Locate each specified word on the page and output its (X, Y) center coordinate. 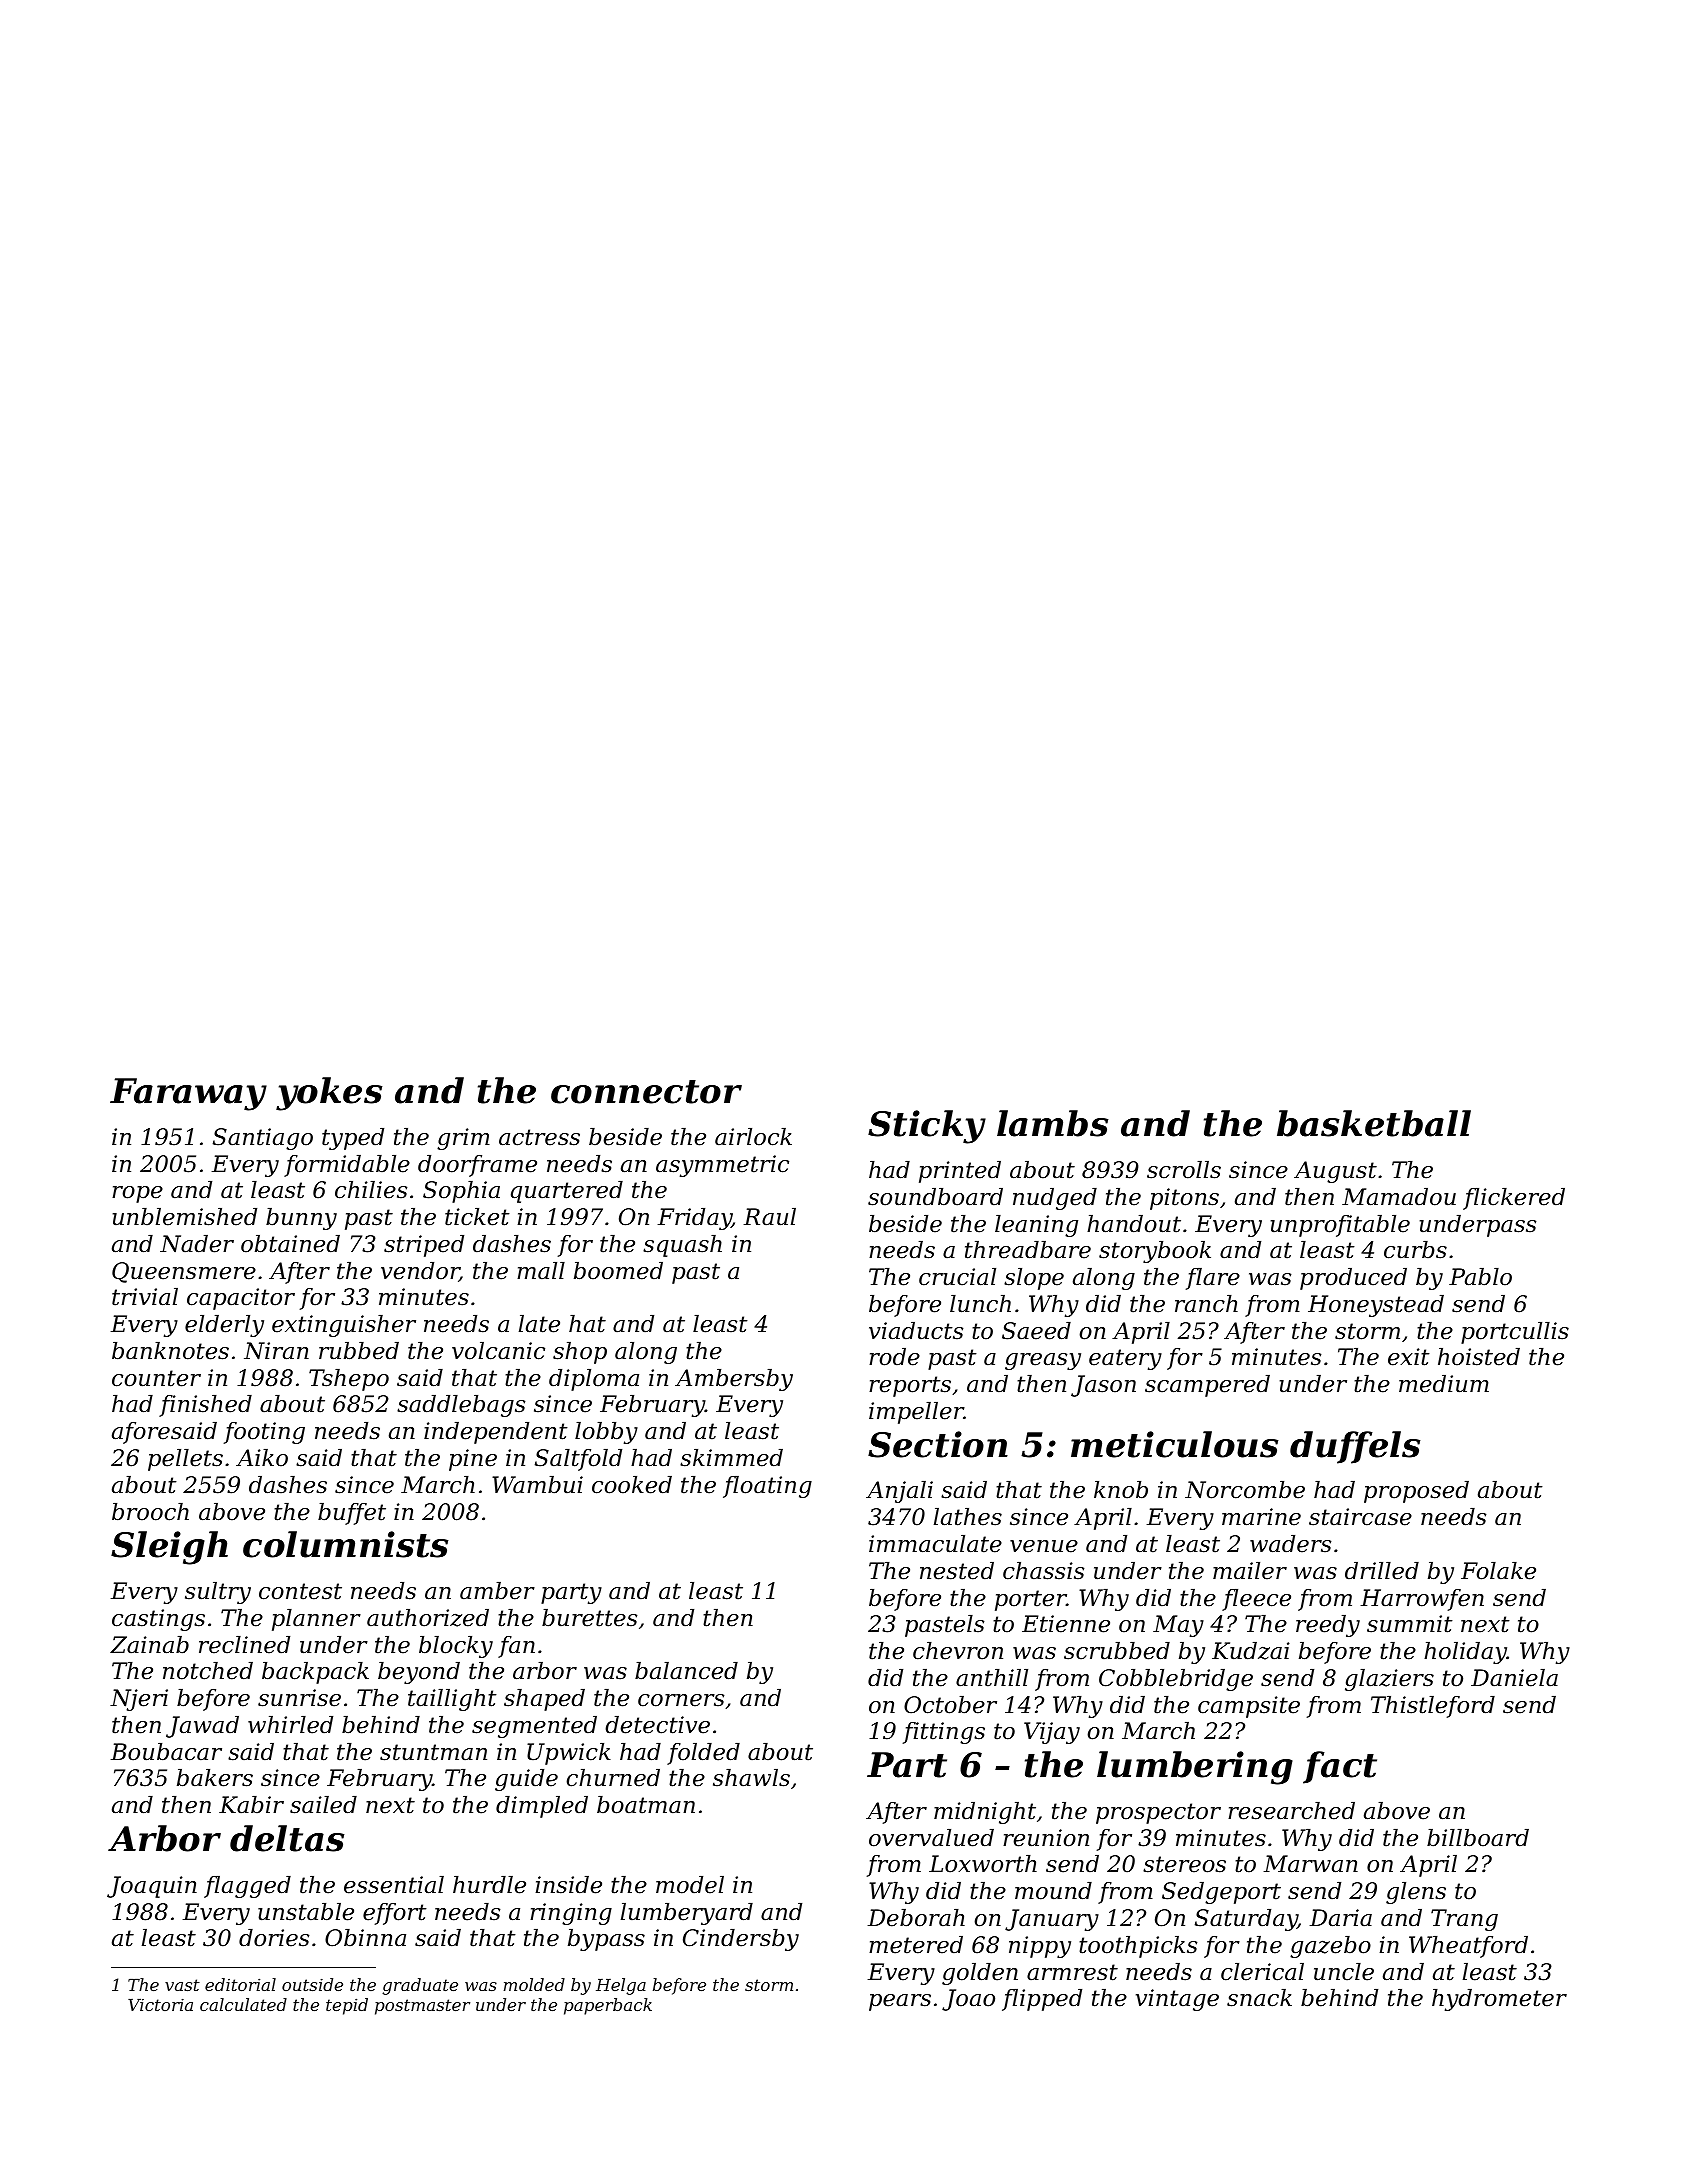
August (1335, 1172)
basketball (1374, 1123)
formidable (347, 1166)
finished (205, 1406)
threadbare (1028, 1250)
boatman (646, 1805)
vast (182, 1985)
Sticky (927, 1127)
